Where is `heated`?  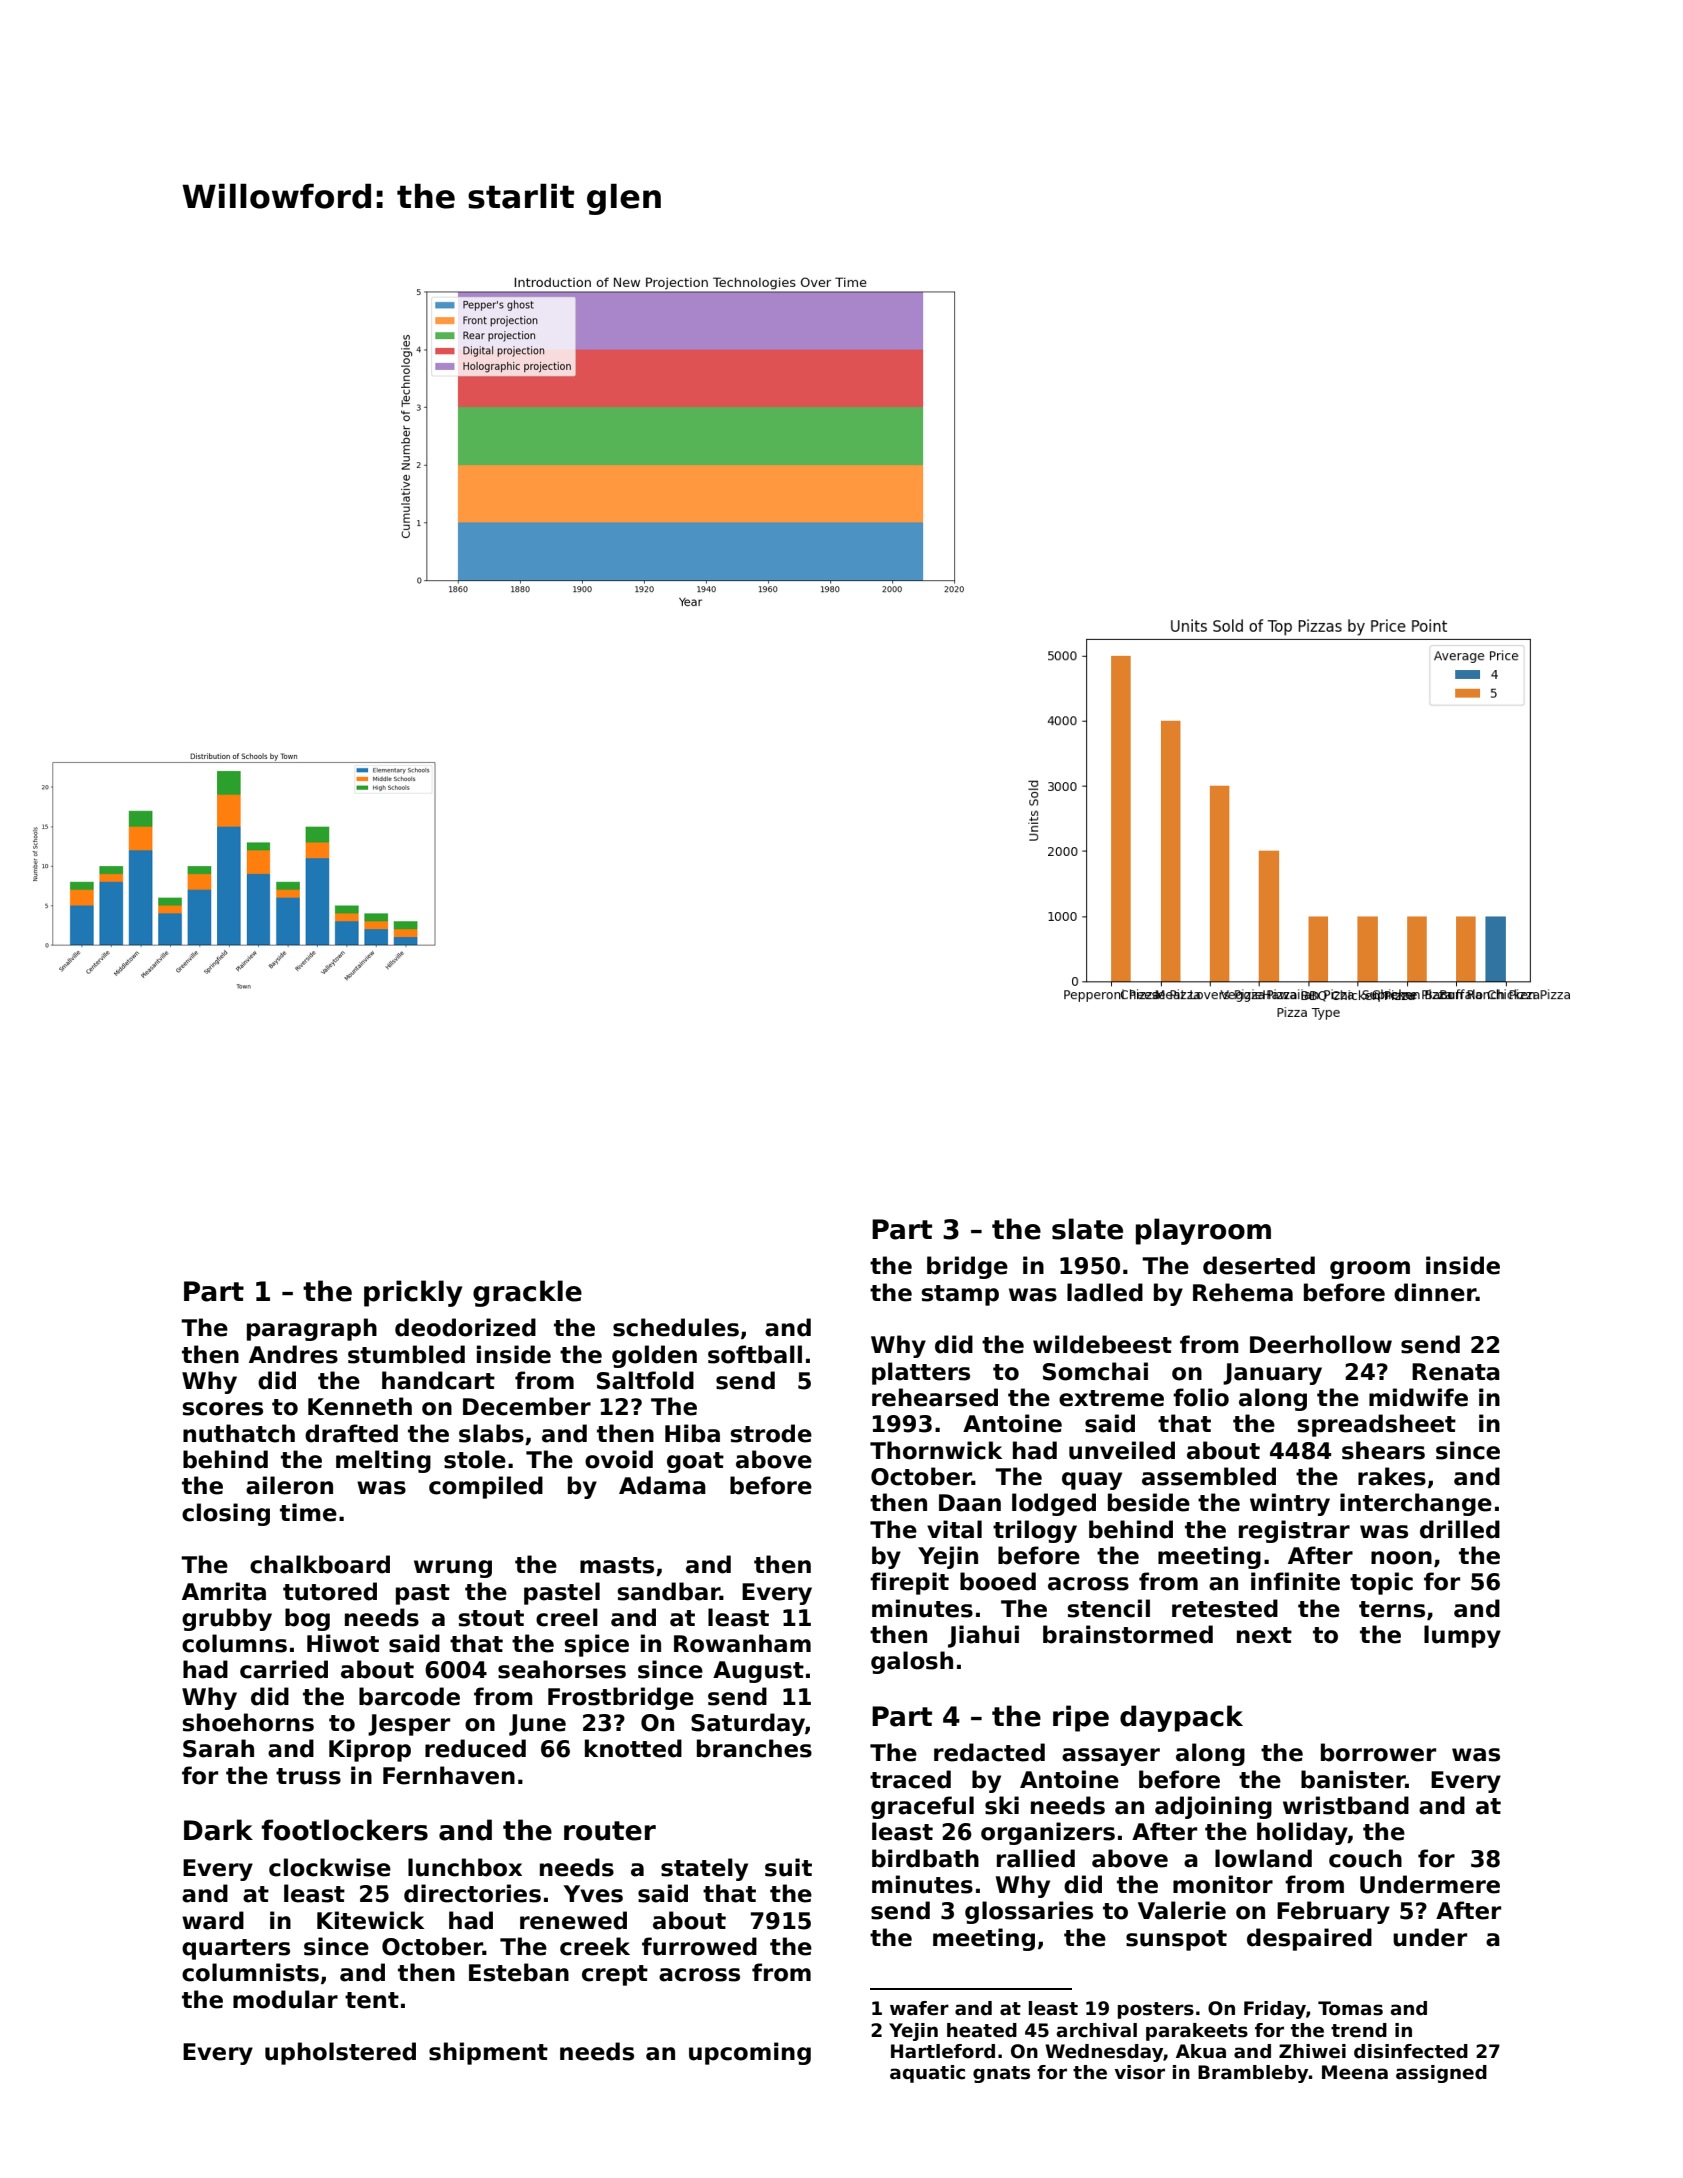
heated is located at coordinates (982, 2030).
